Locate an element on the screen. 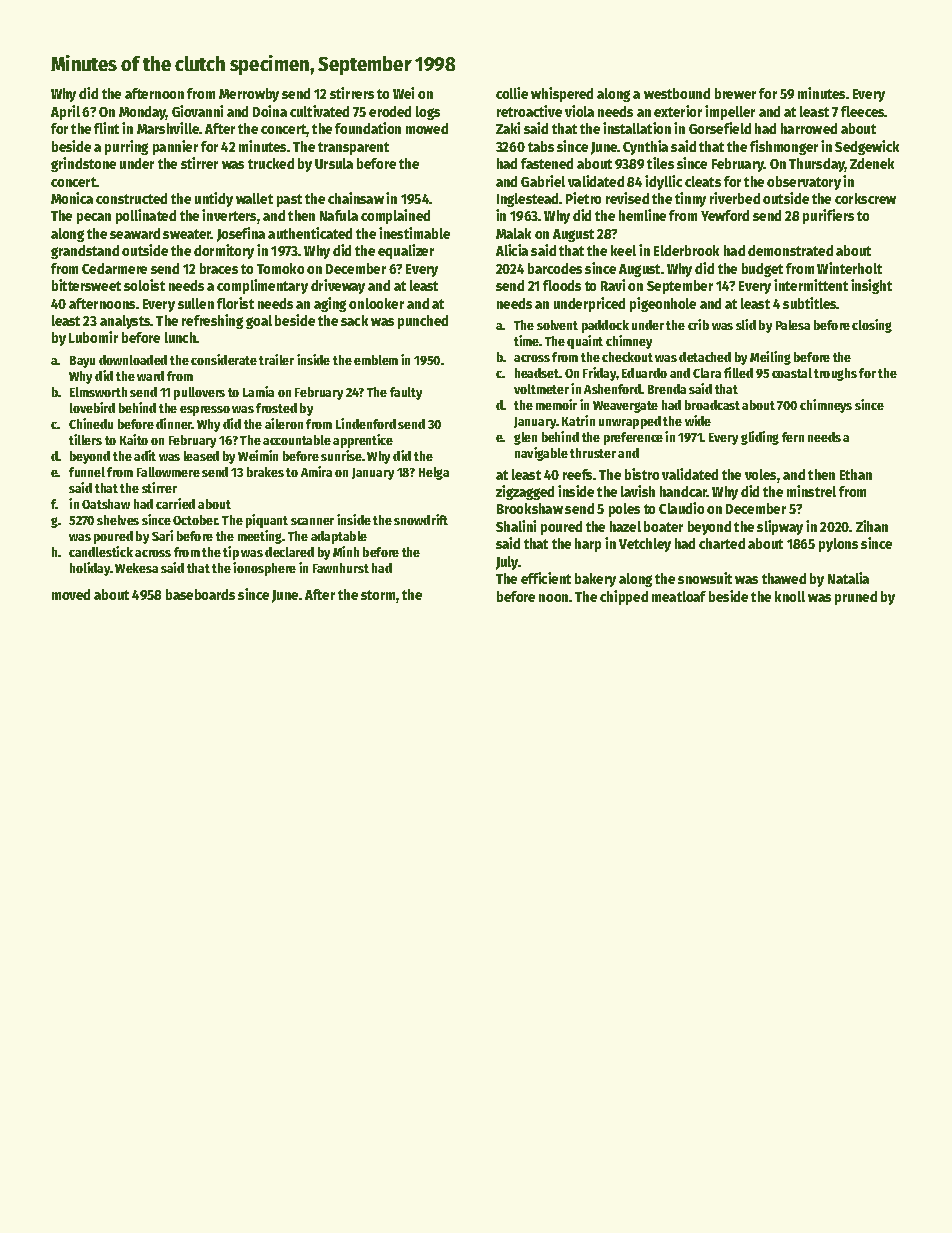 This screenshot has height=1233, width=952. Doina is located at coordinates (270, 111).
